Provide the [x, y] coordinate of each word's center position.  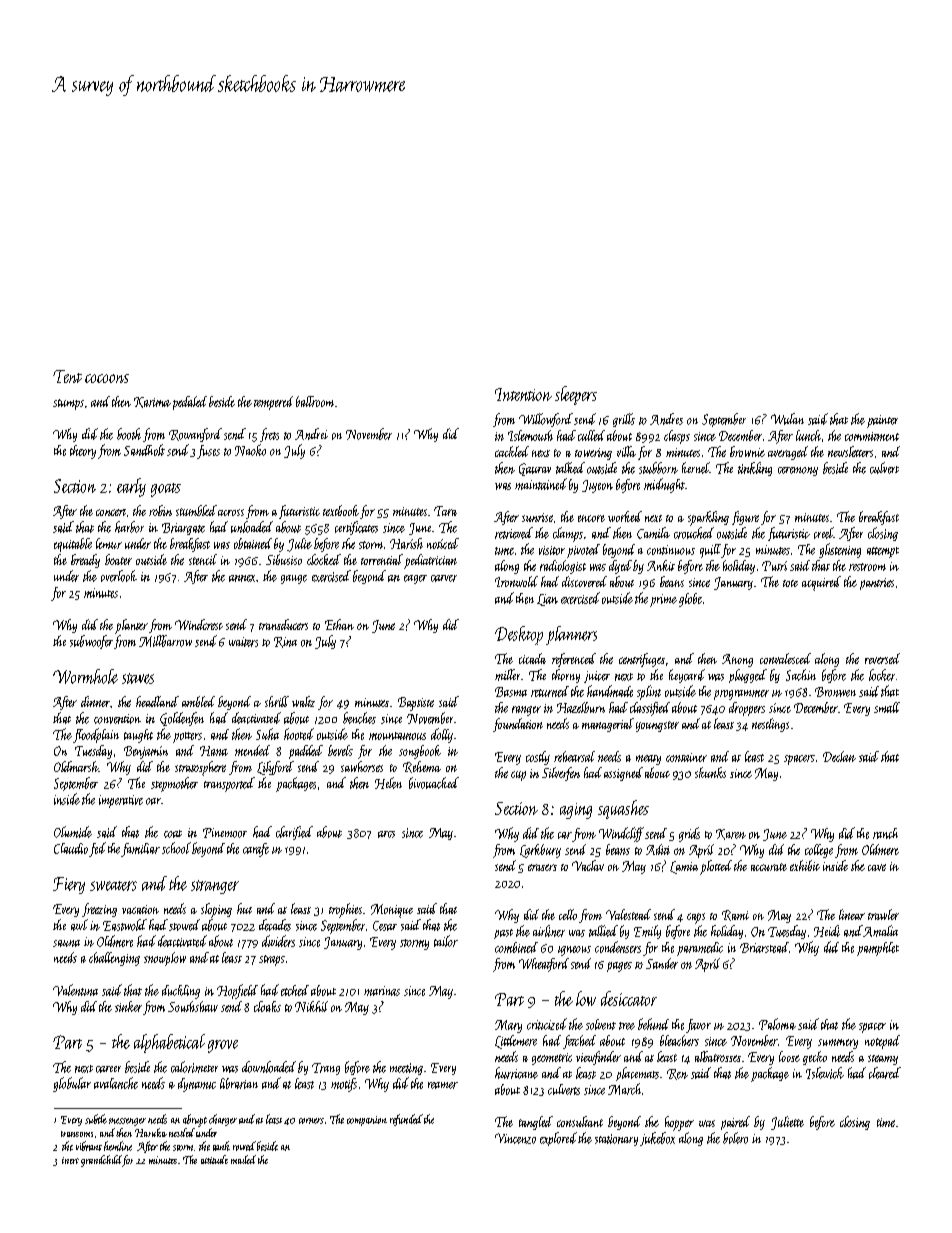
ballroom [315, 401]
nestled [182, 1132]
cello [568, 914]
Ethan [339, 624]
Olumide [73, 832]
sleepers [576, 395]
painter [882, 421]
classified [650, 709]
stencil [203, 559]
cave [877, 867]
